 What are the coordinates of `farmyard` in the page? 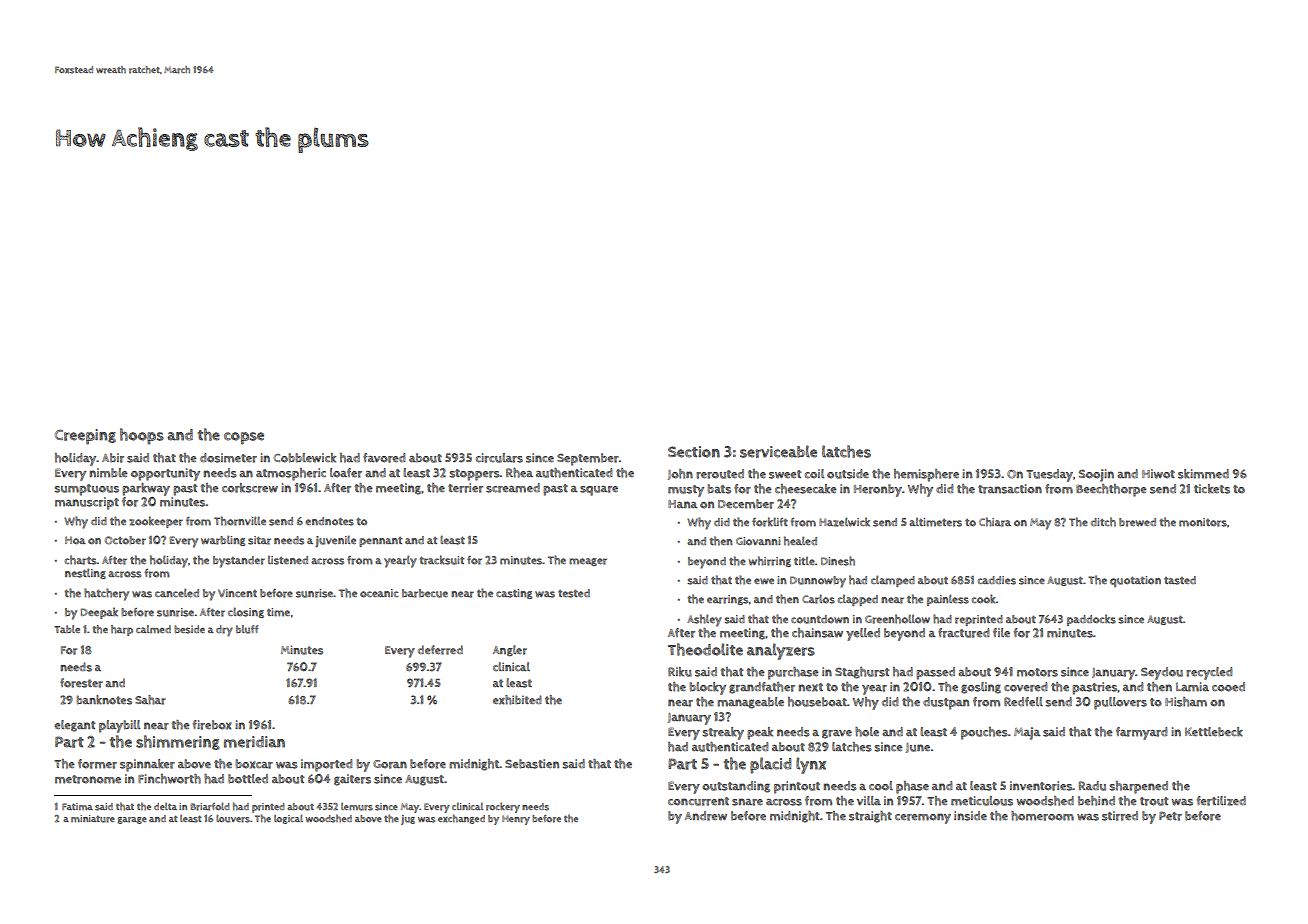 It's located at (1141, 733).
